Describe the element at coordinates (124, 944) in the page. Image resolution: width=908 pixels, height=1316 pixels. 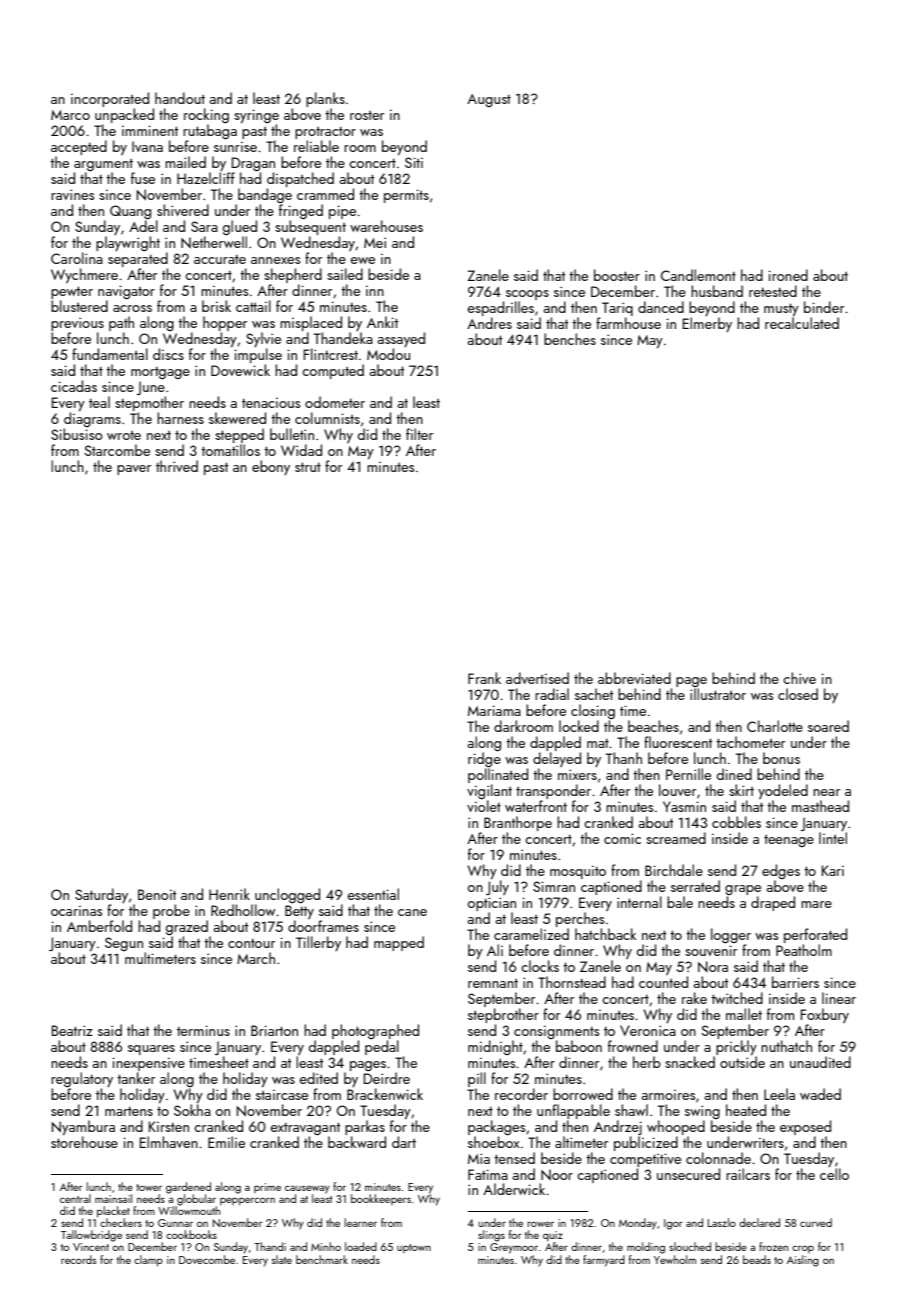
I see `Segun` at that location.
